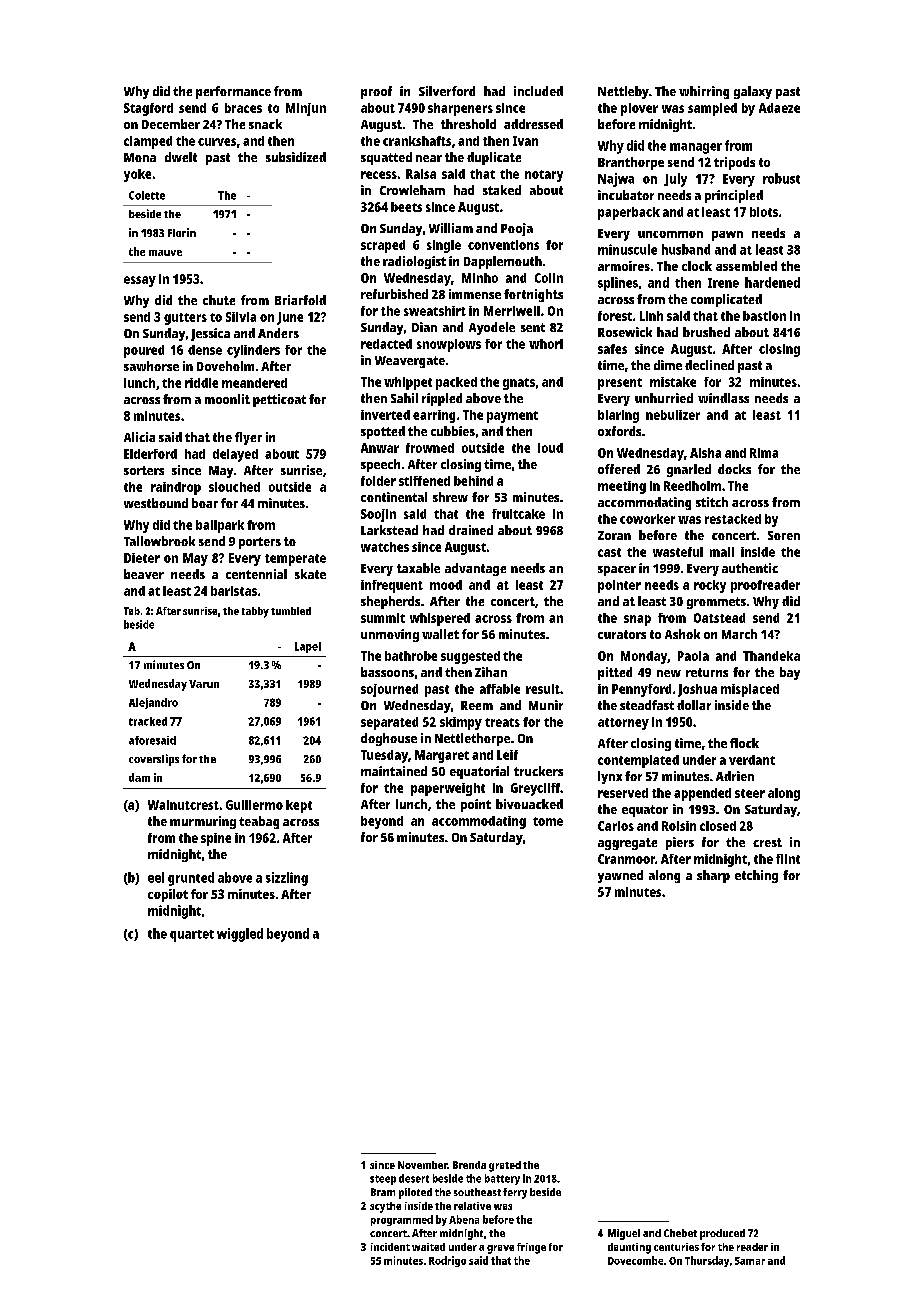 The height and width of the page is (1308, 924). What do you see at coordinates (723, 398) in the page?
I see `windlass` at bounding box center [723, 398].
